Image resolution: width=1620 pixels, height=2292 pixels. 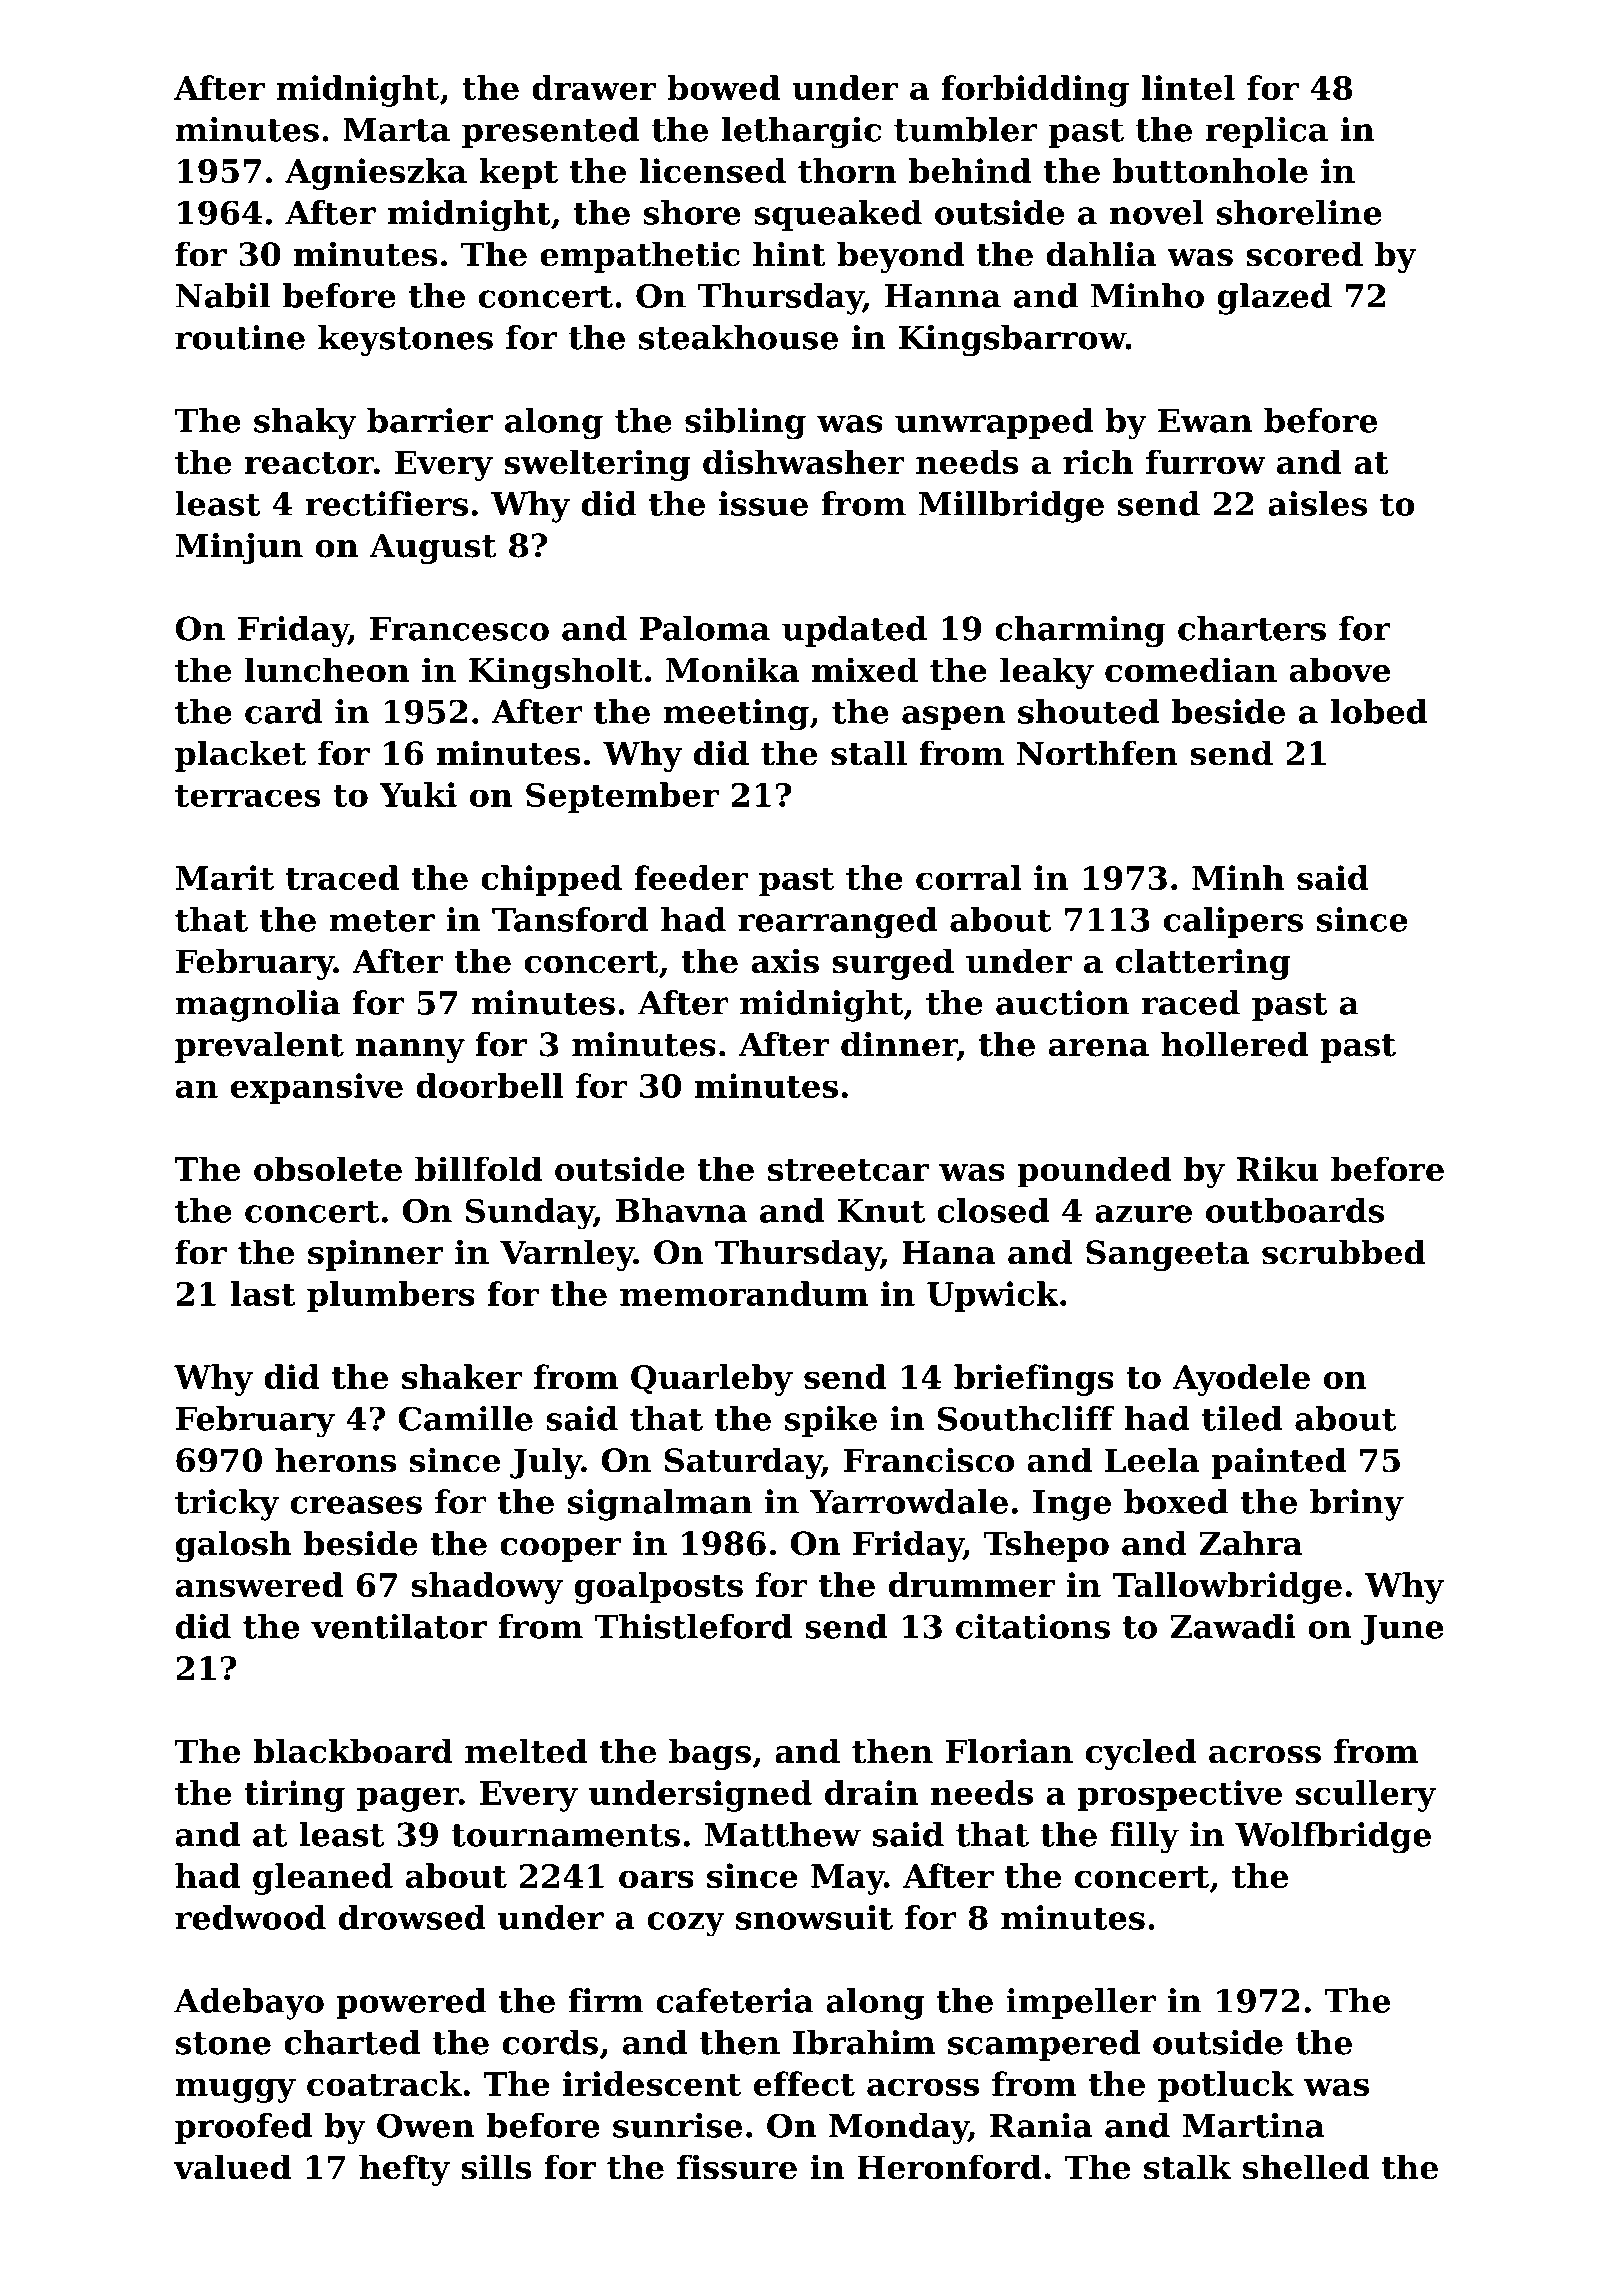 What do you see at coordinates (249, 2004) in the document?
I see `Adebayo` at bounding box center [249, 2004].
